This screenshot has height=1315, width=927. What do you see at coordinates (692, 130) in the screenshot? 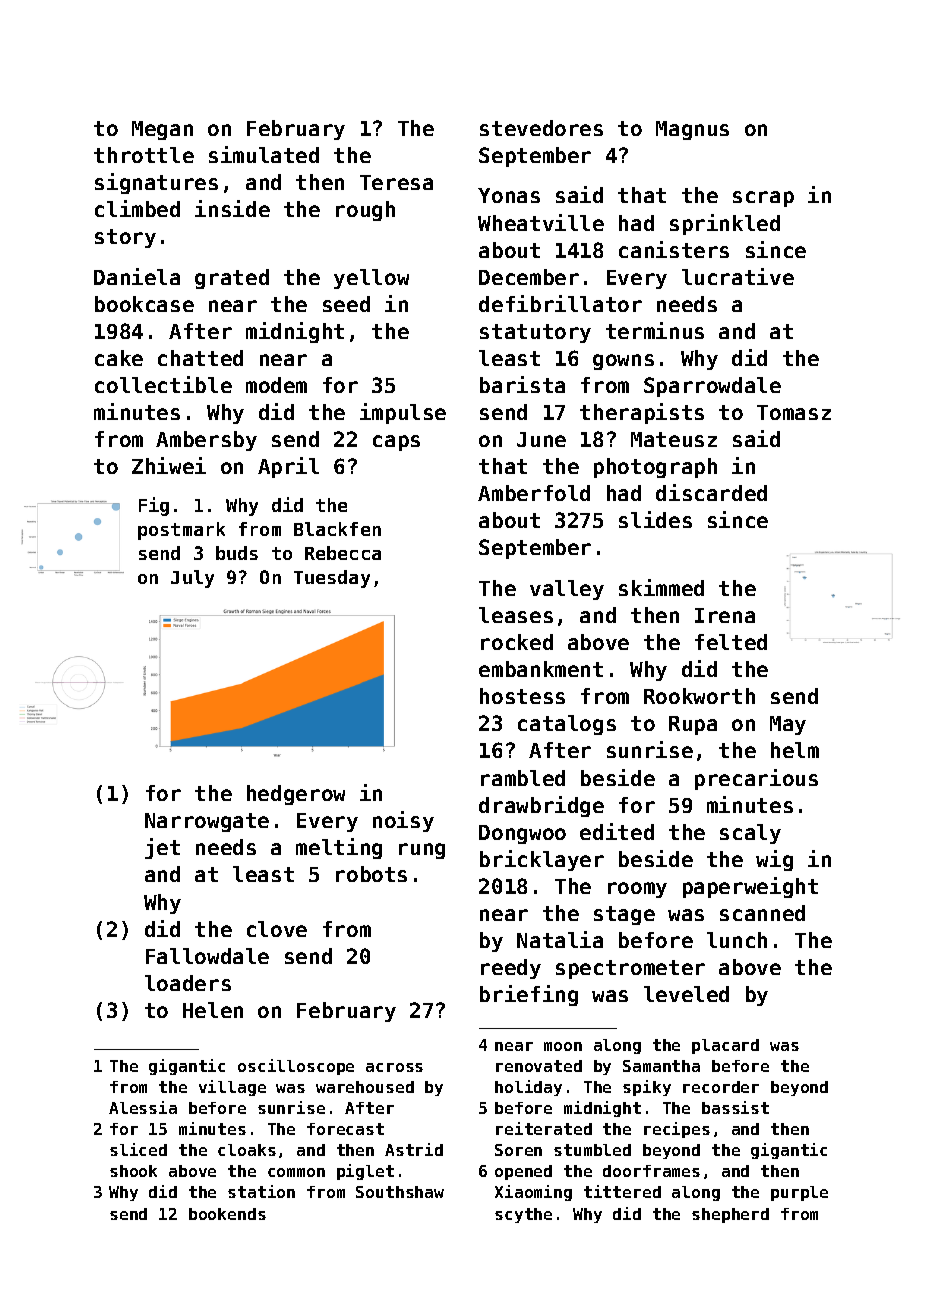
I see `Magnus` at bounding box center [692, 130].
